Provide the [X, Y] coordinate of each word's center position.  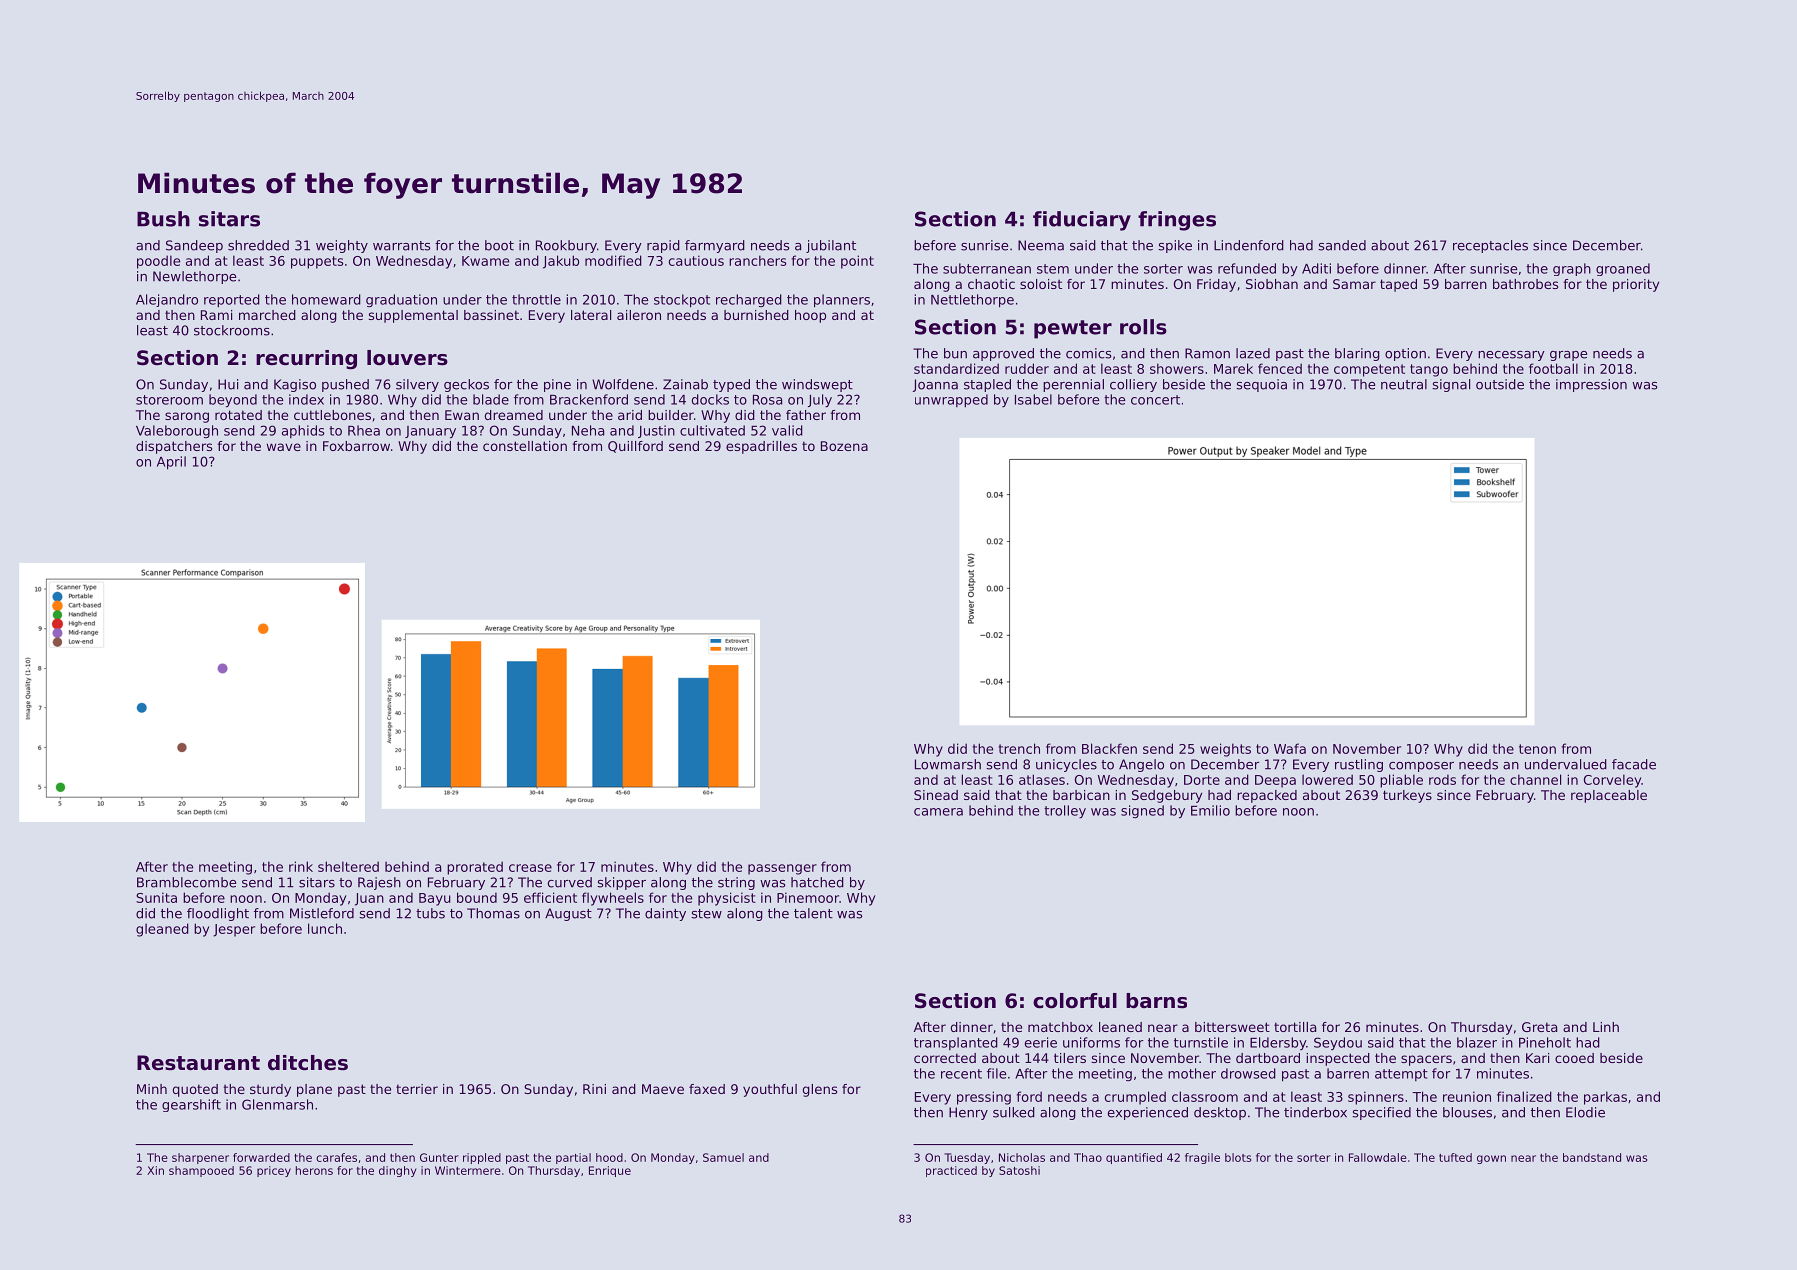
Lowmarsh [948, 764]
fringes [1177, 221]
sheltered [348, 866]
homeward [326, 299]
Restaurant [198, 1063]
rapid [663, 246]
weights [1225, 750]
